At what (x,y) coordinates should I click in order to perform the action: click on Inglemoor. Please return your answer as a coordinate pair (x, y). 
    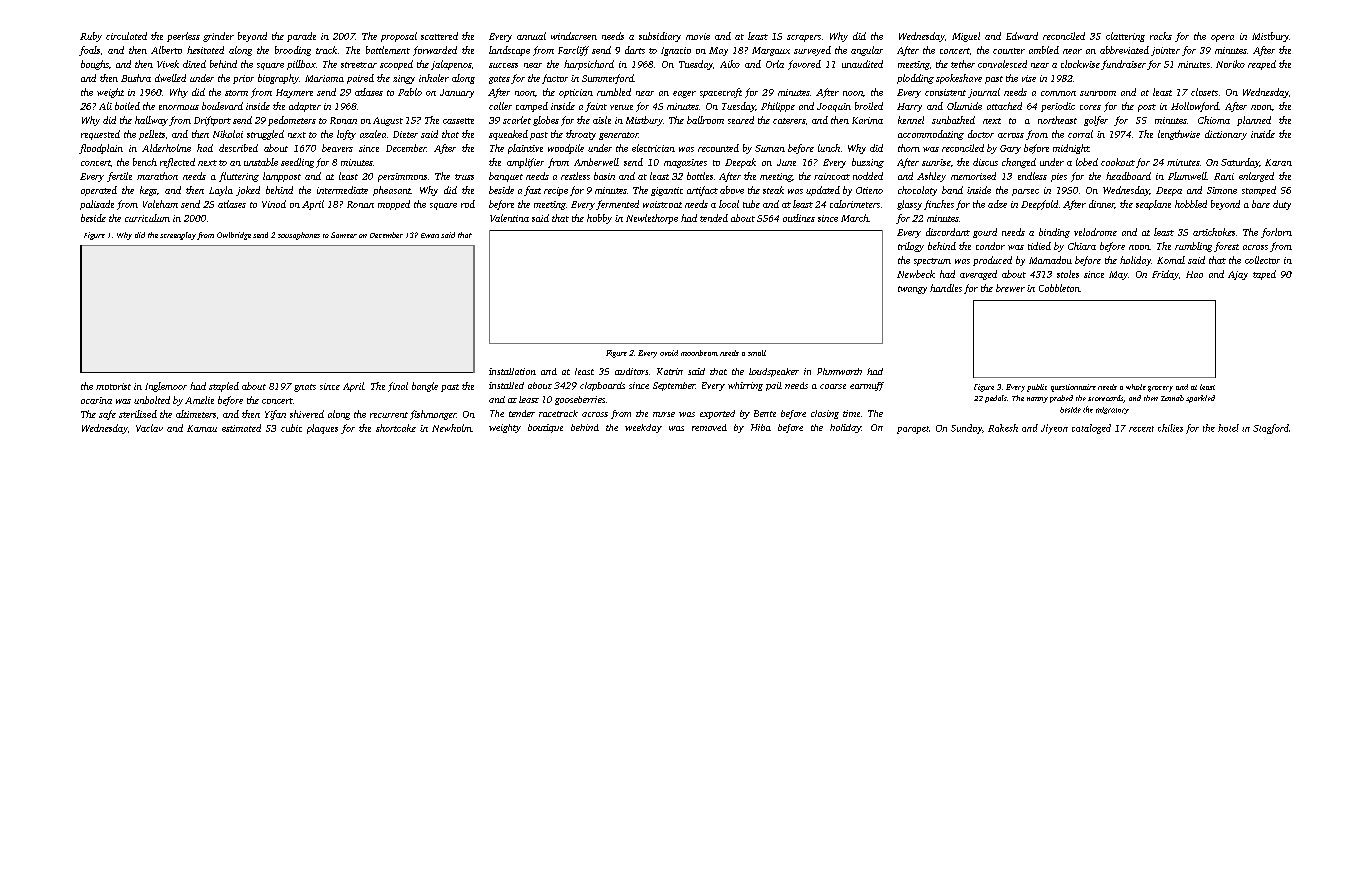
    Looking at the image, I should click on (166, 387).
